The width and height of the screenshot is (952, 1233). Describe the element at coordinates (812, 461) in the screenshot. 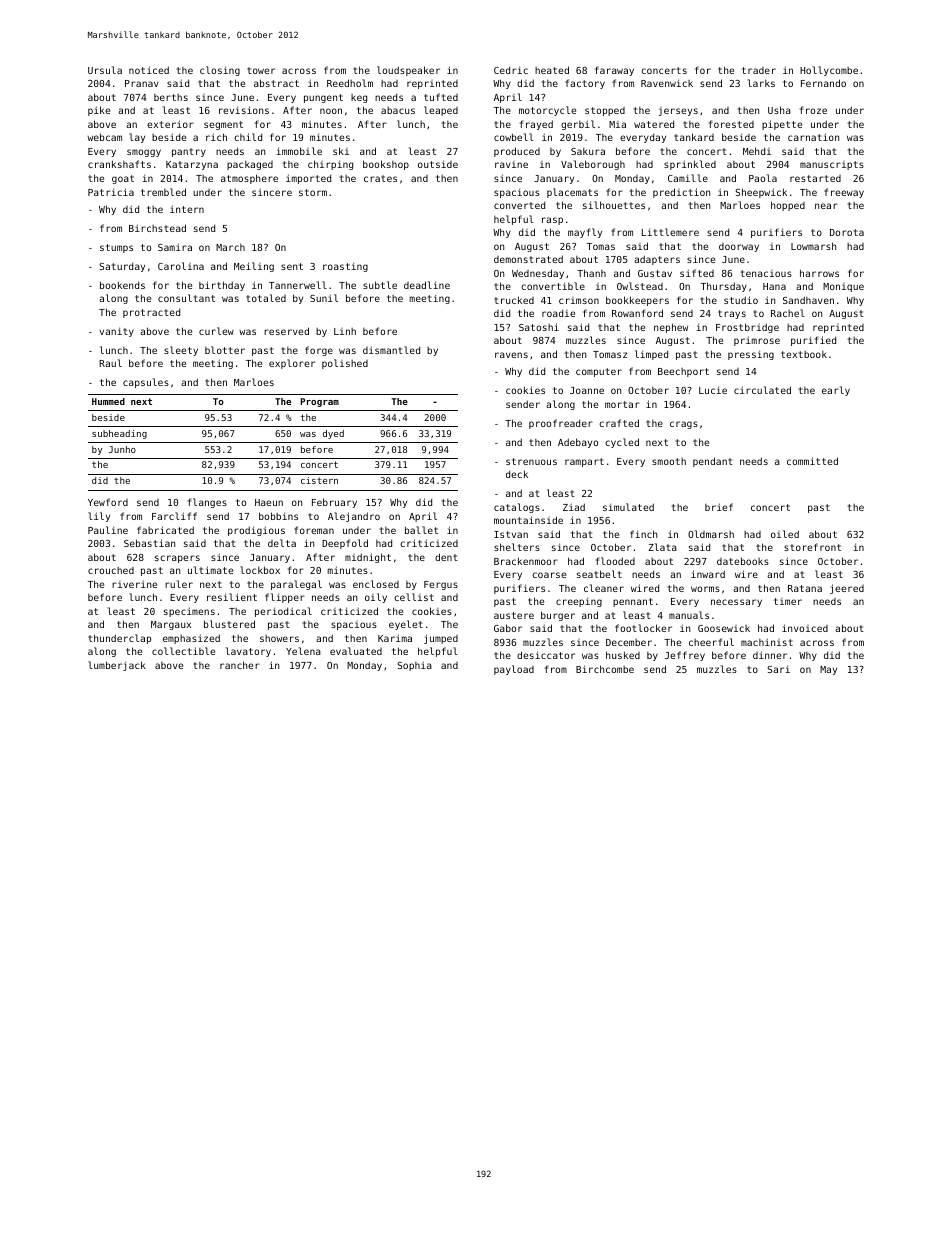

I see `committed` at that location.
